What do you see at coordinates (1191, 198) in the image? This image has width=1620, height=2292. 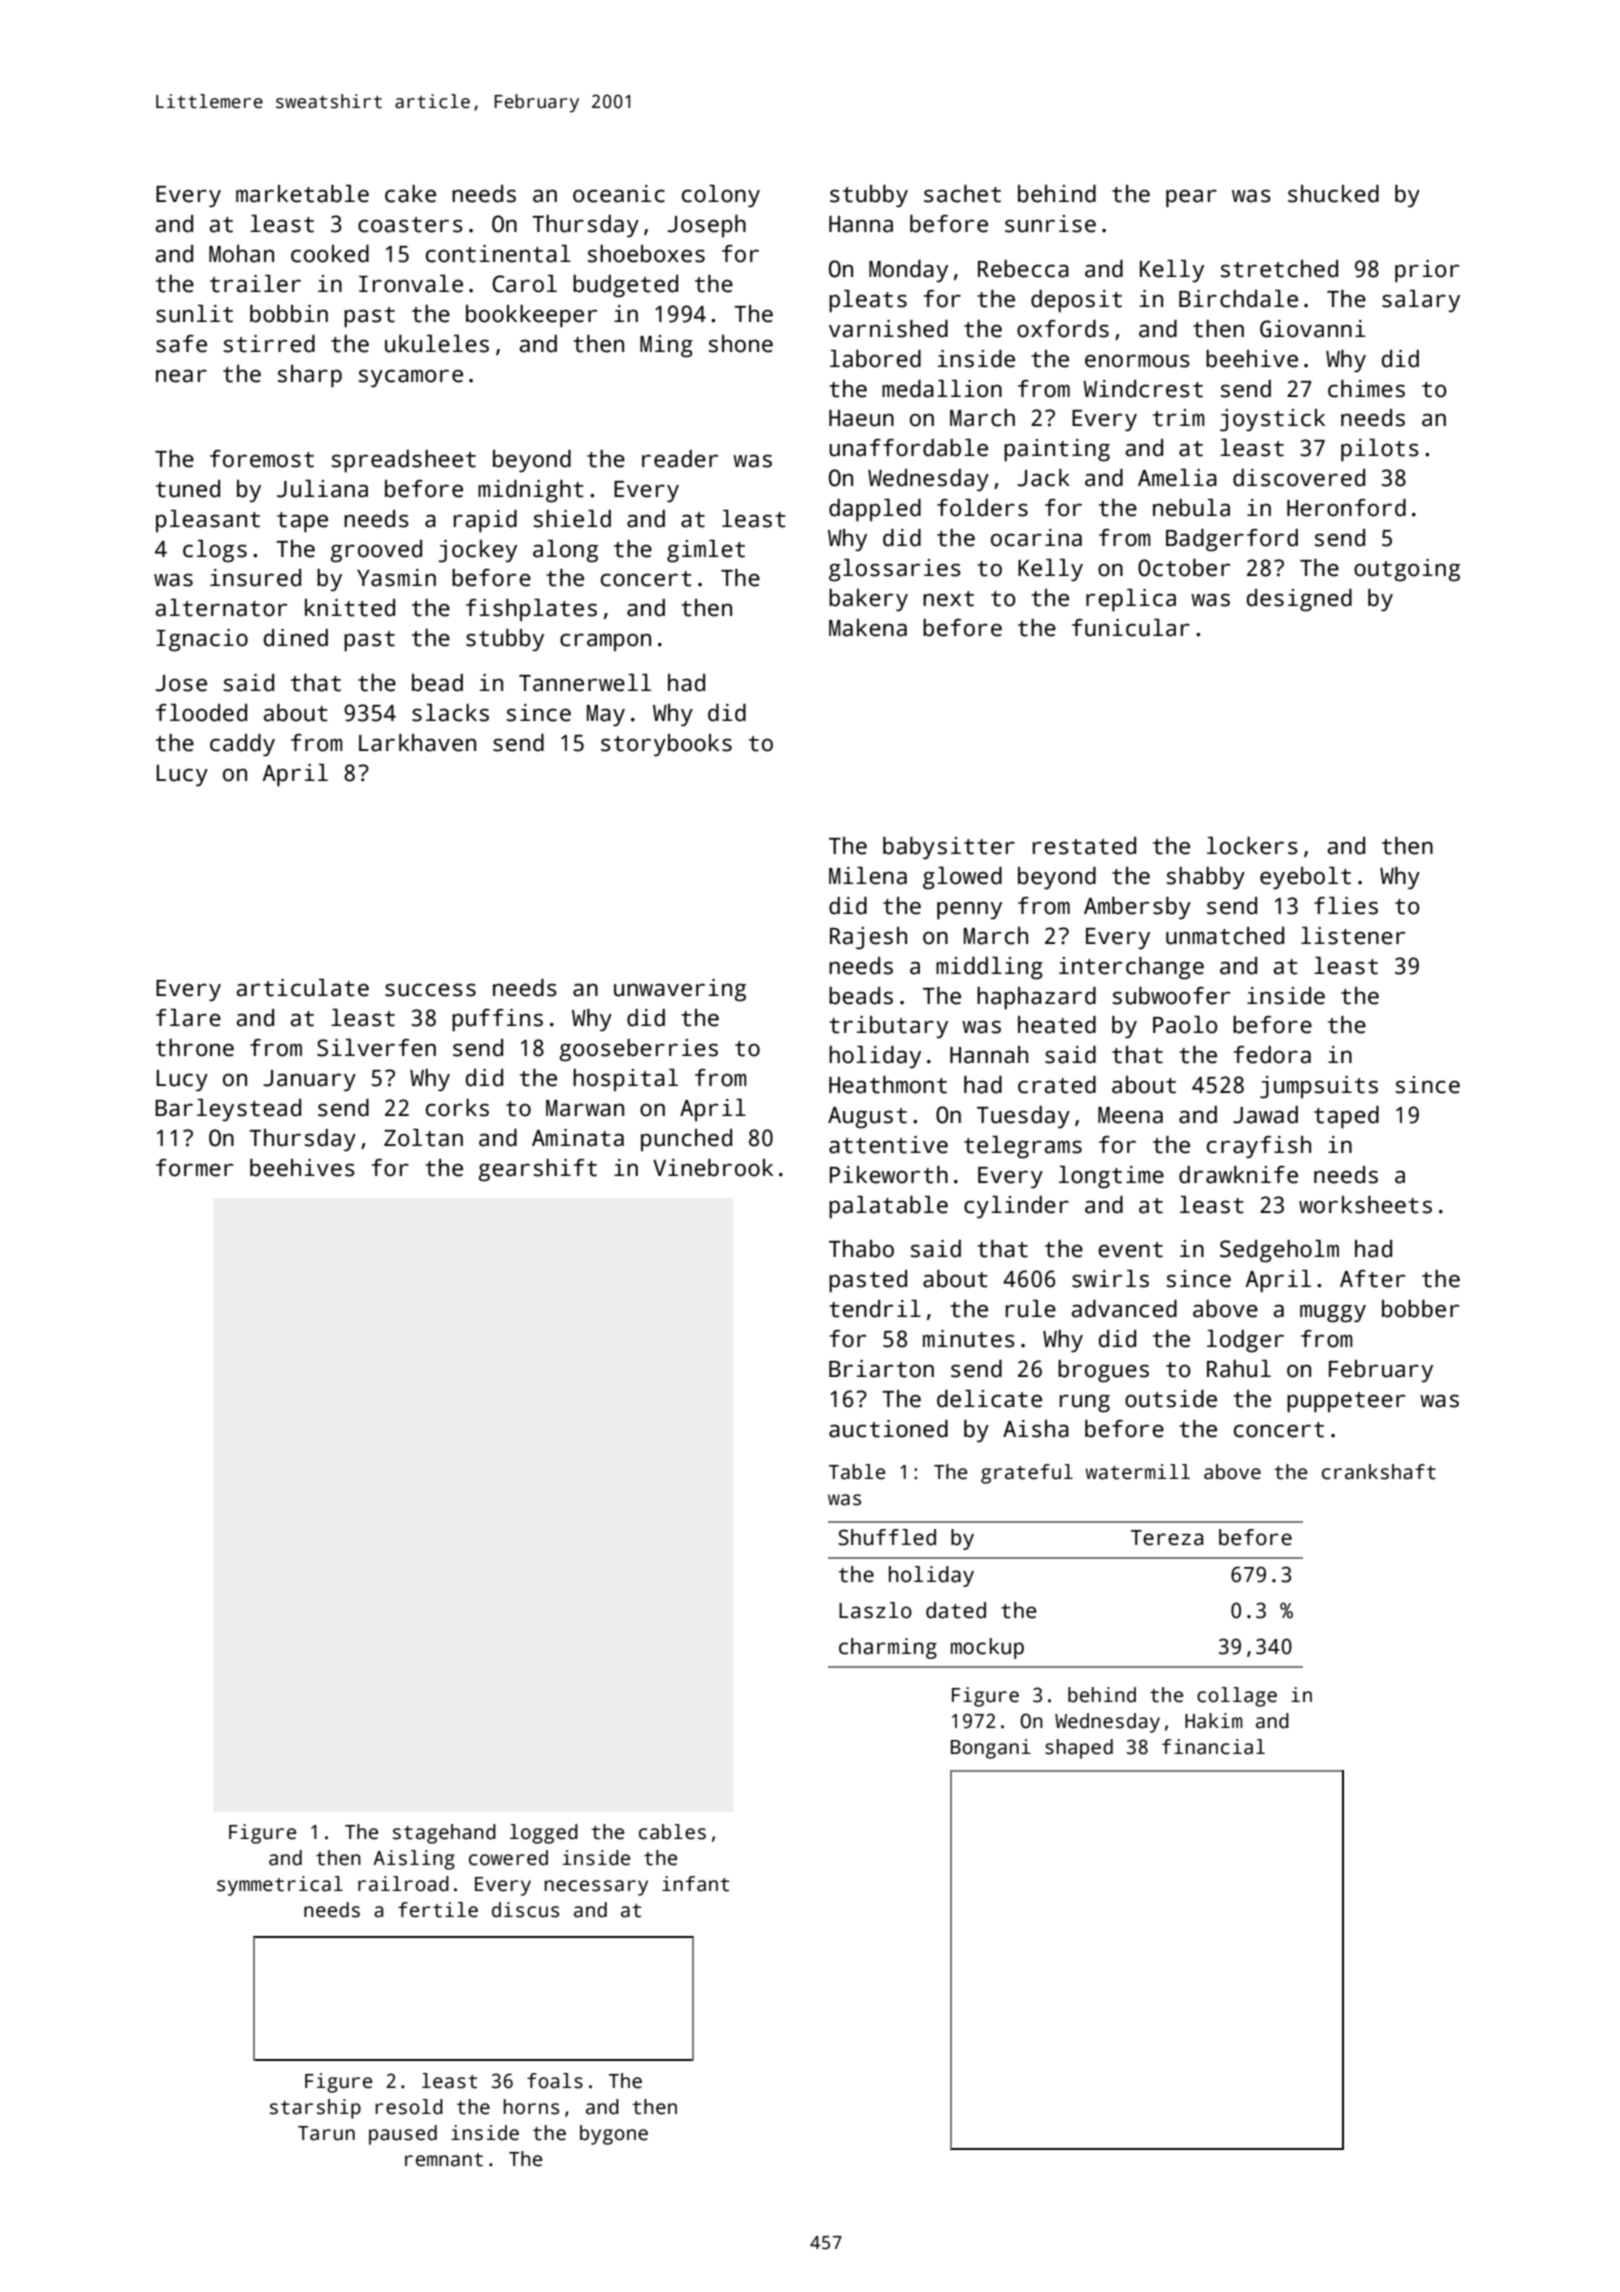 I see `pear` at bounding box center [1191, 198].
